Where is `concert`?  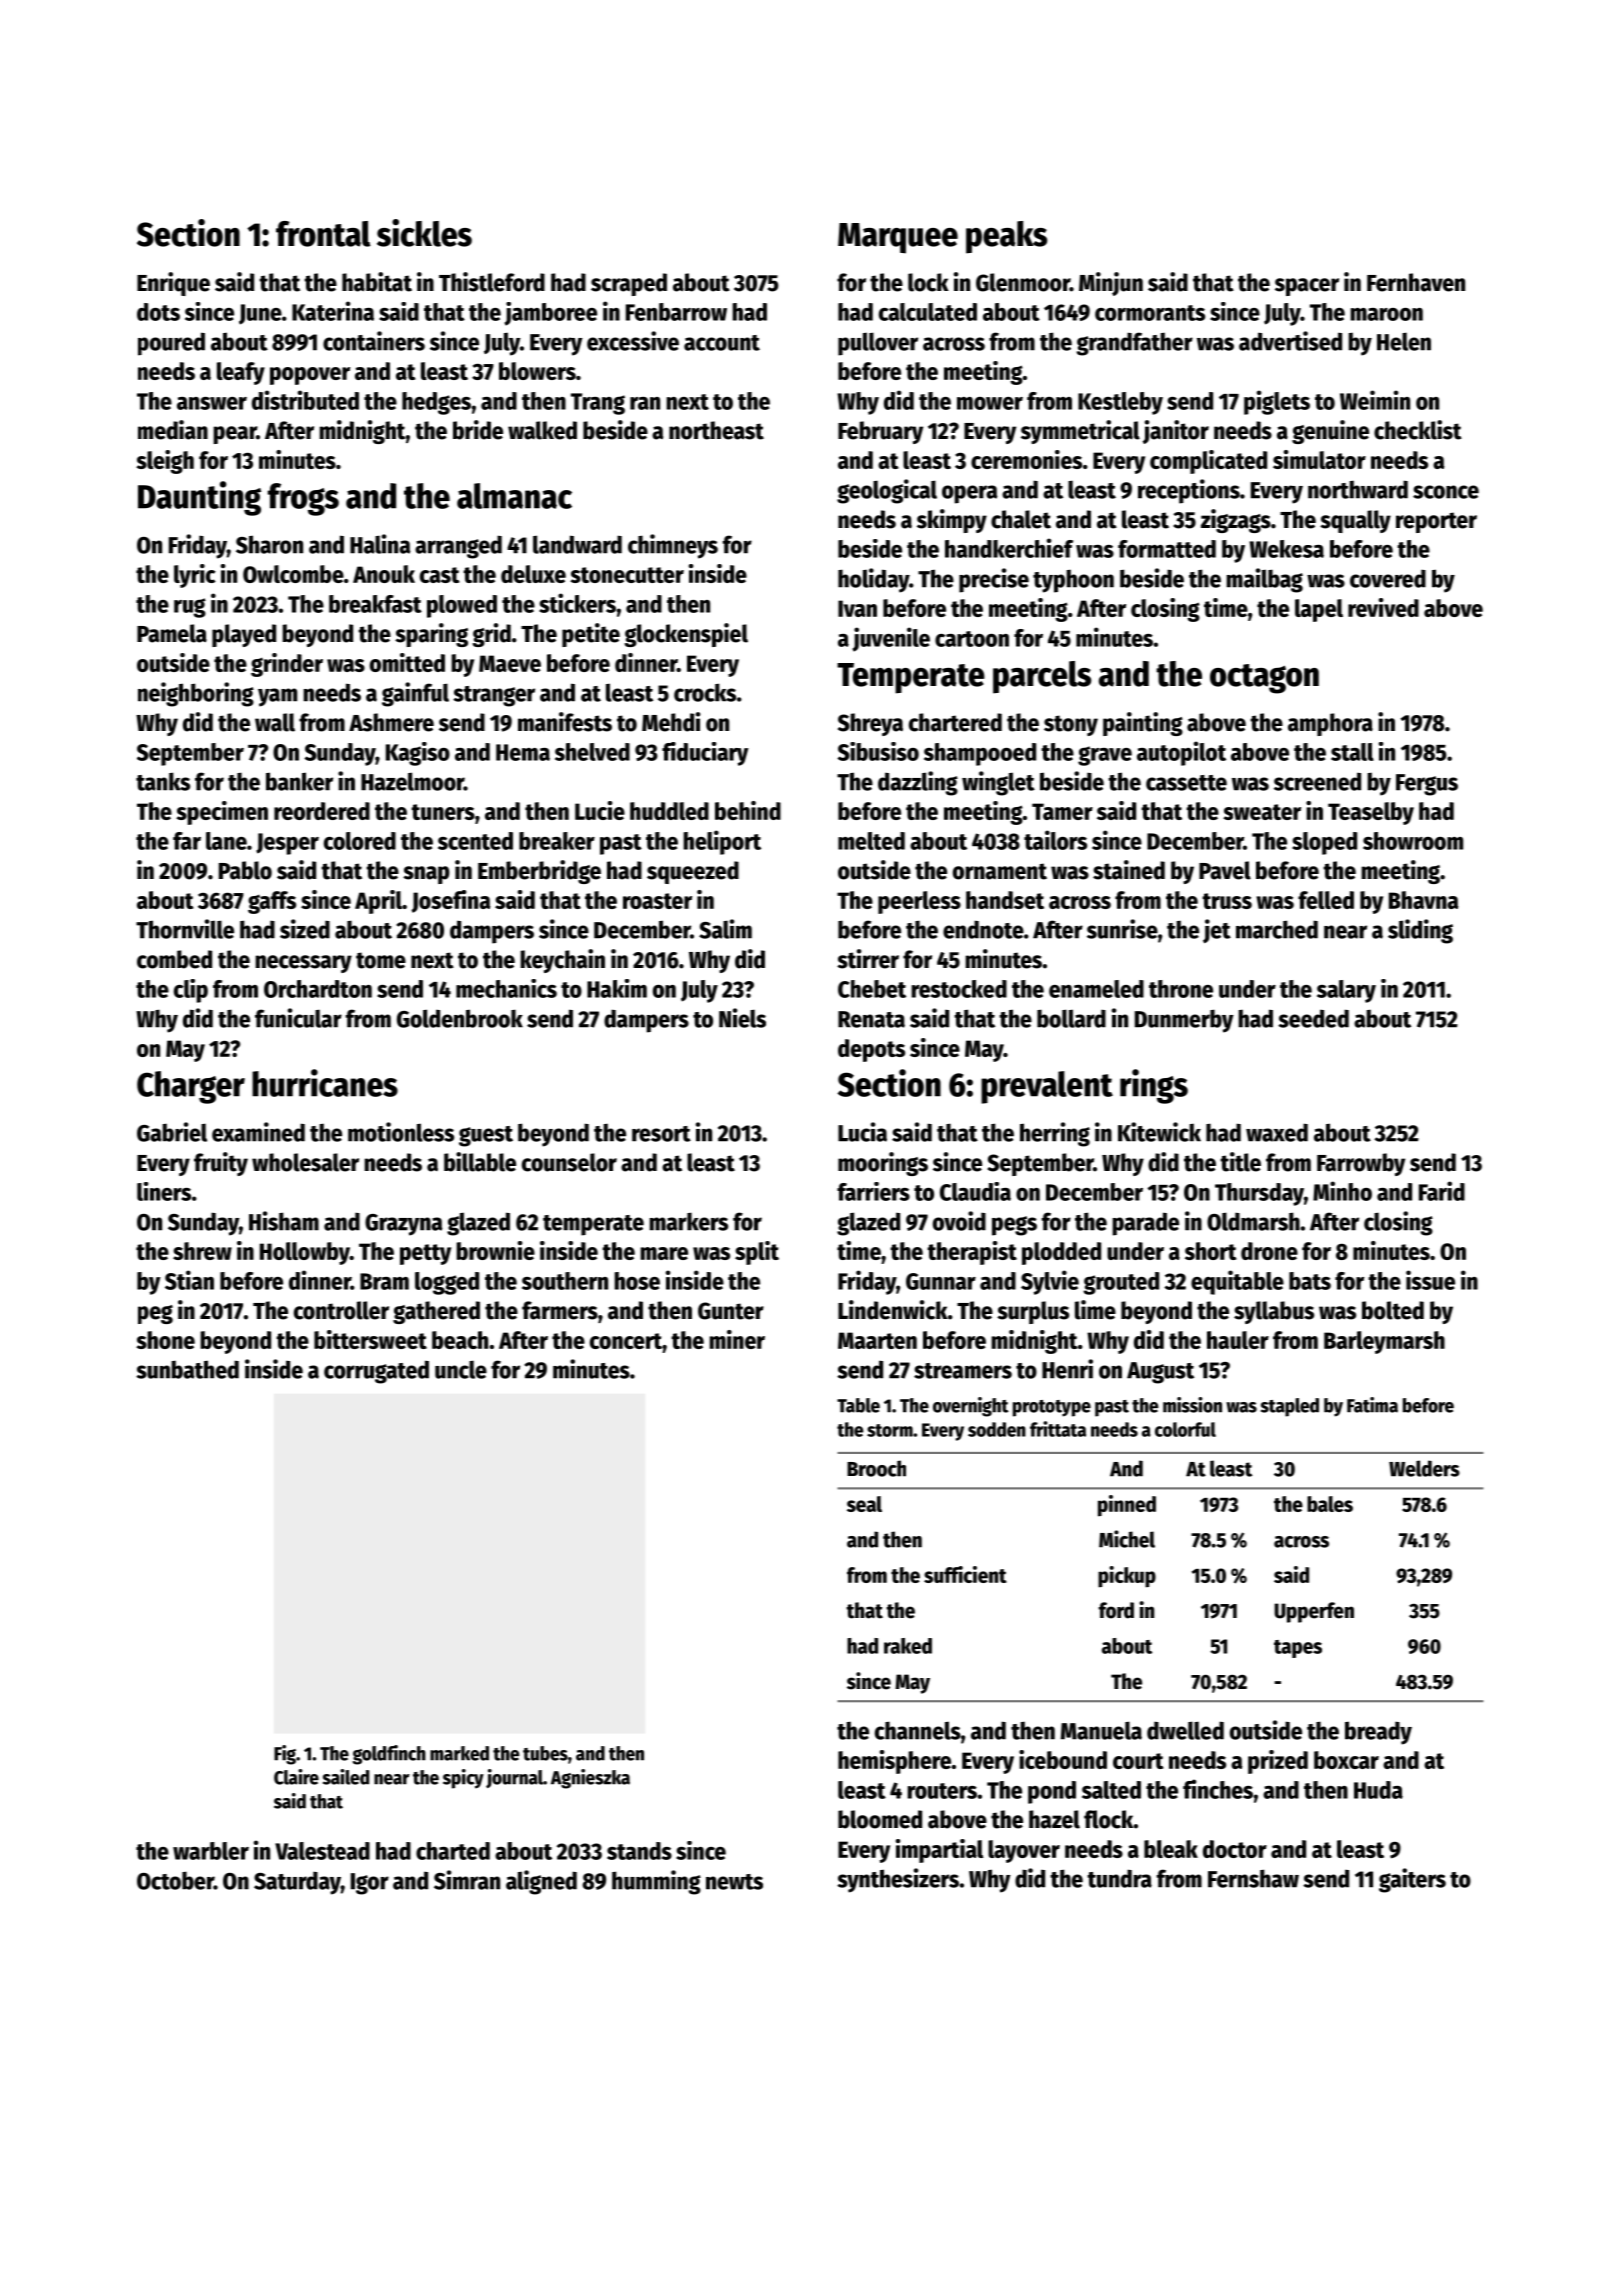 concert is located at coordinates (626, 1341).
